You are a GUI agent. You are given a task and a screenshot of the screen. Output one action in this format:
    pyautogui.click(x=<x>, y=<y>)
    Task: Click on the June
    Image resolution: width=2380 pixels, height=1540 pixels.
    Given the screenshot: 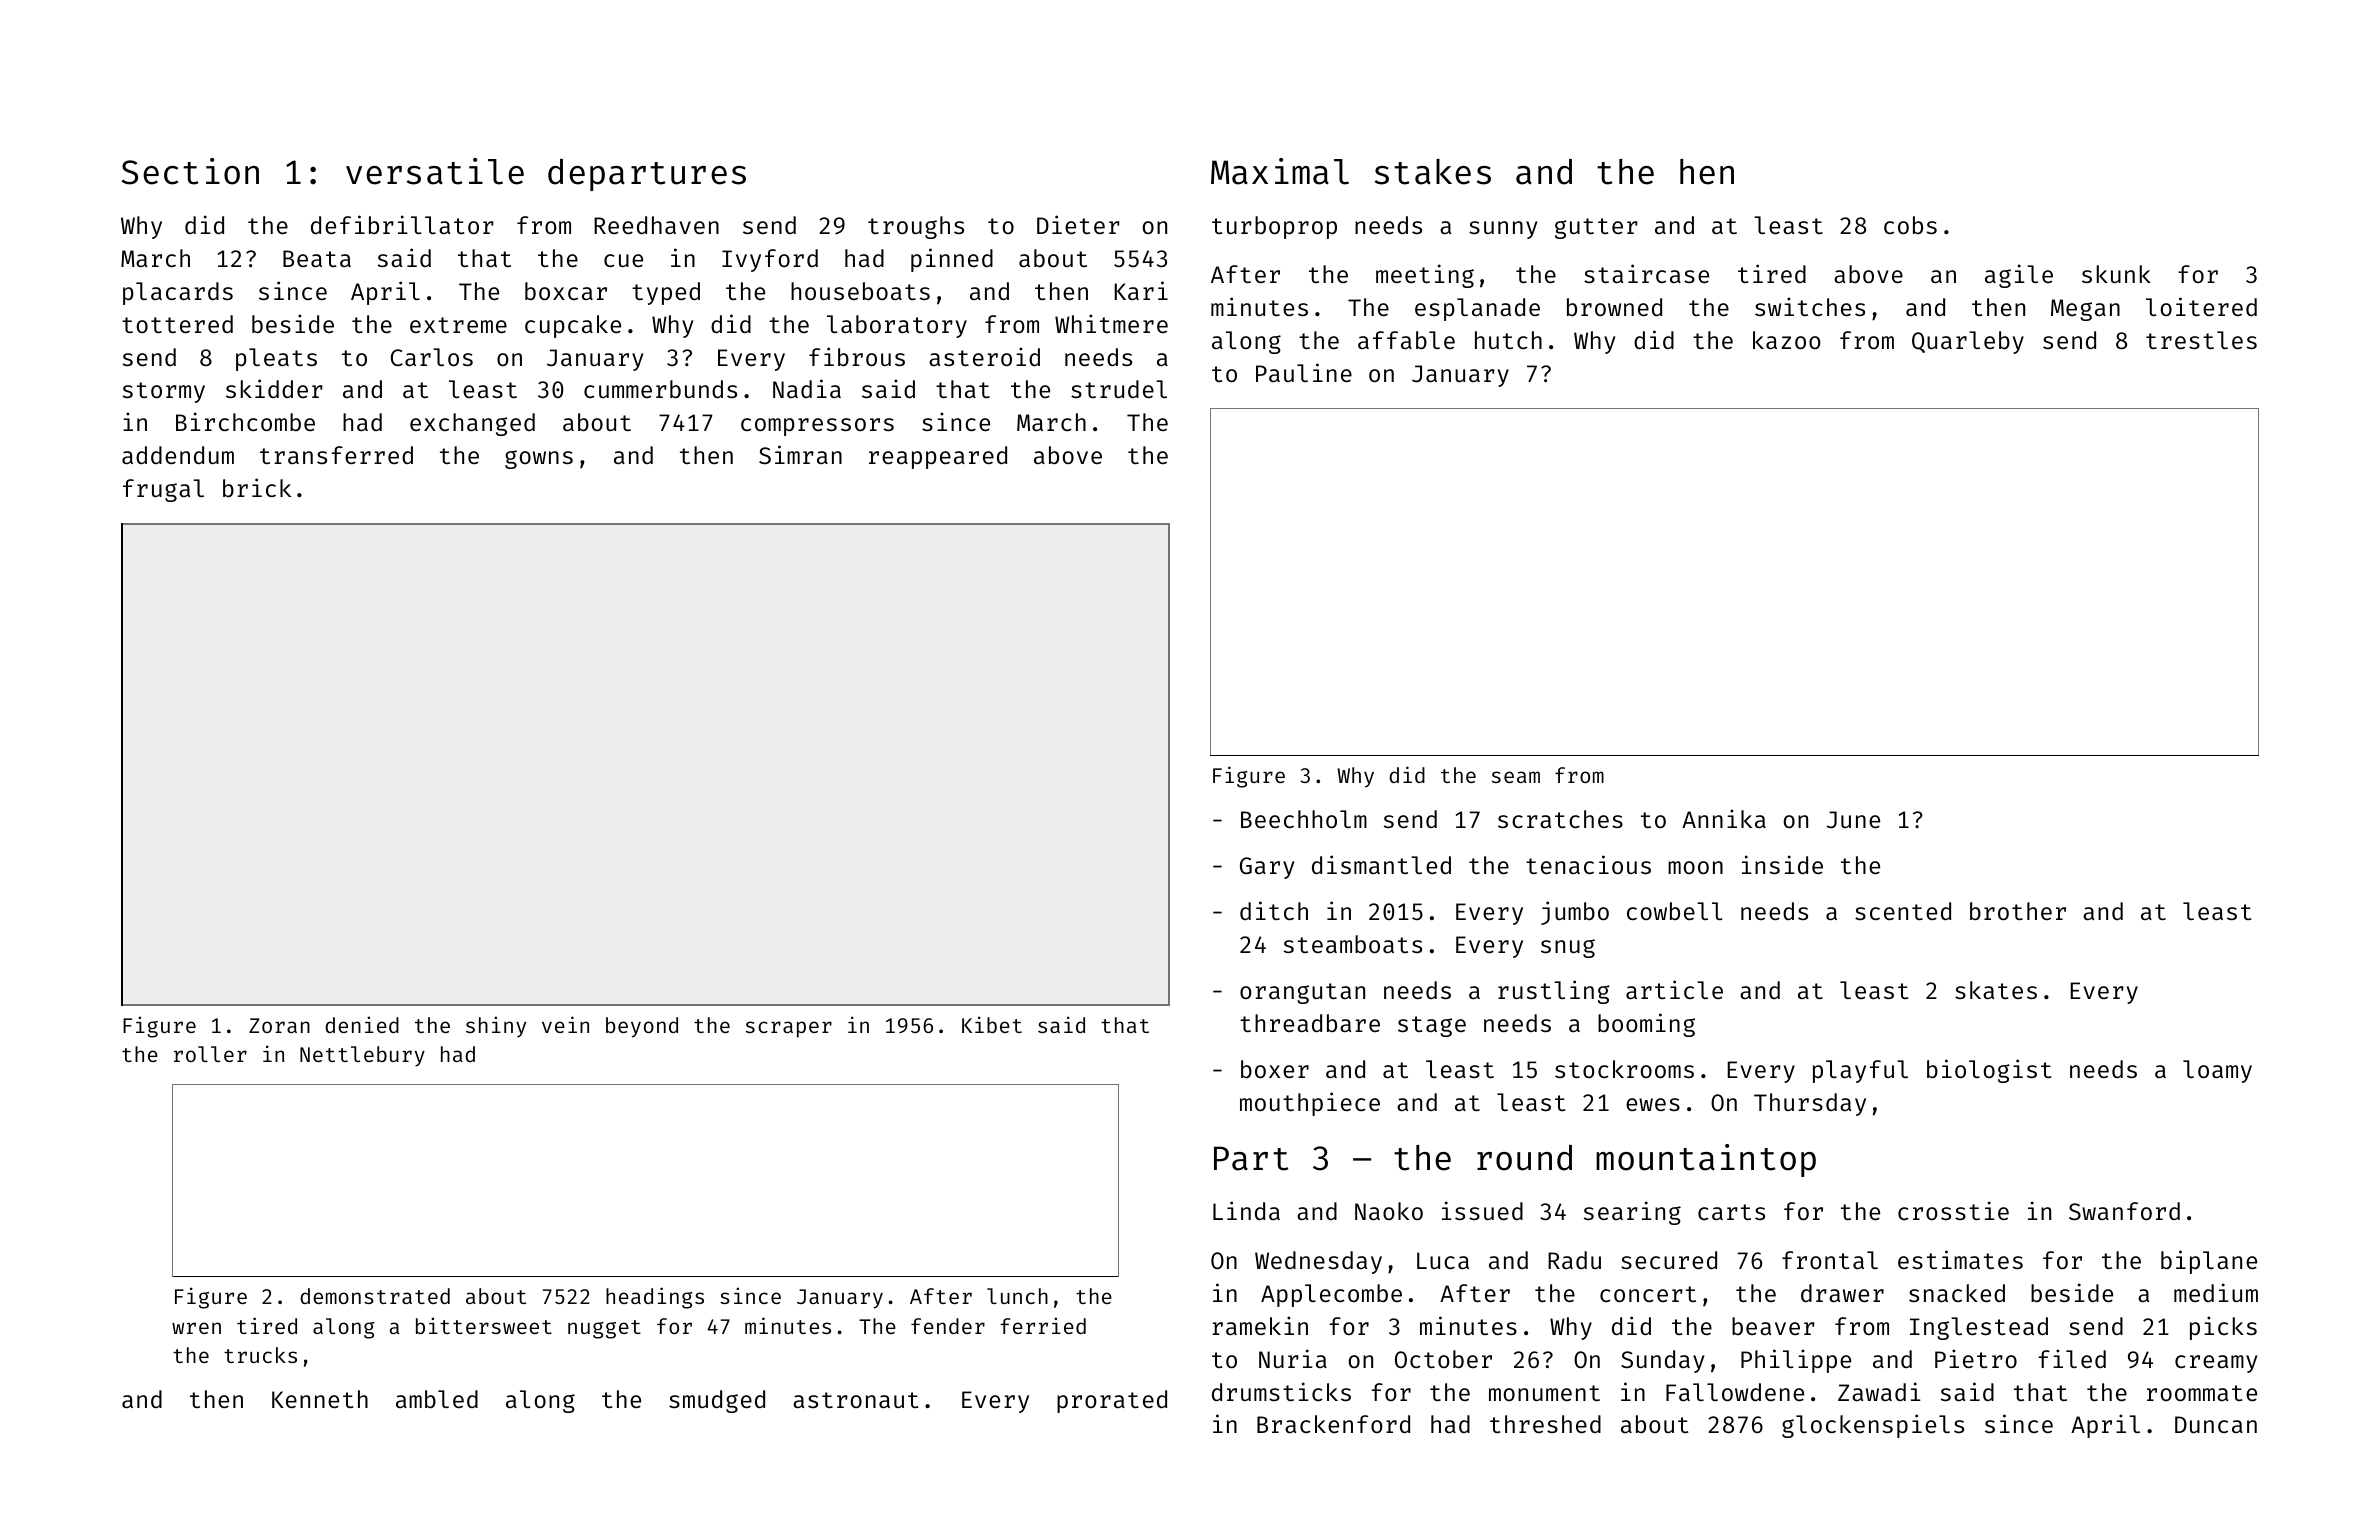 What is the action you would take?
    pyautogui.click(x=1853, y=819)
